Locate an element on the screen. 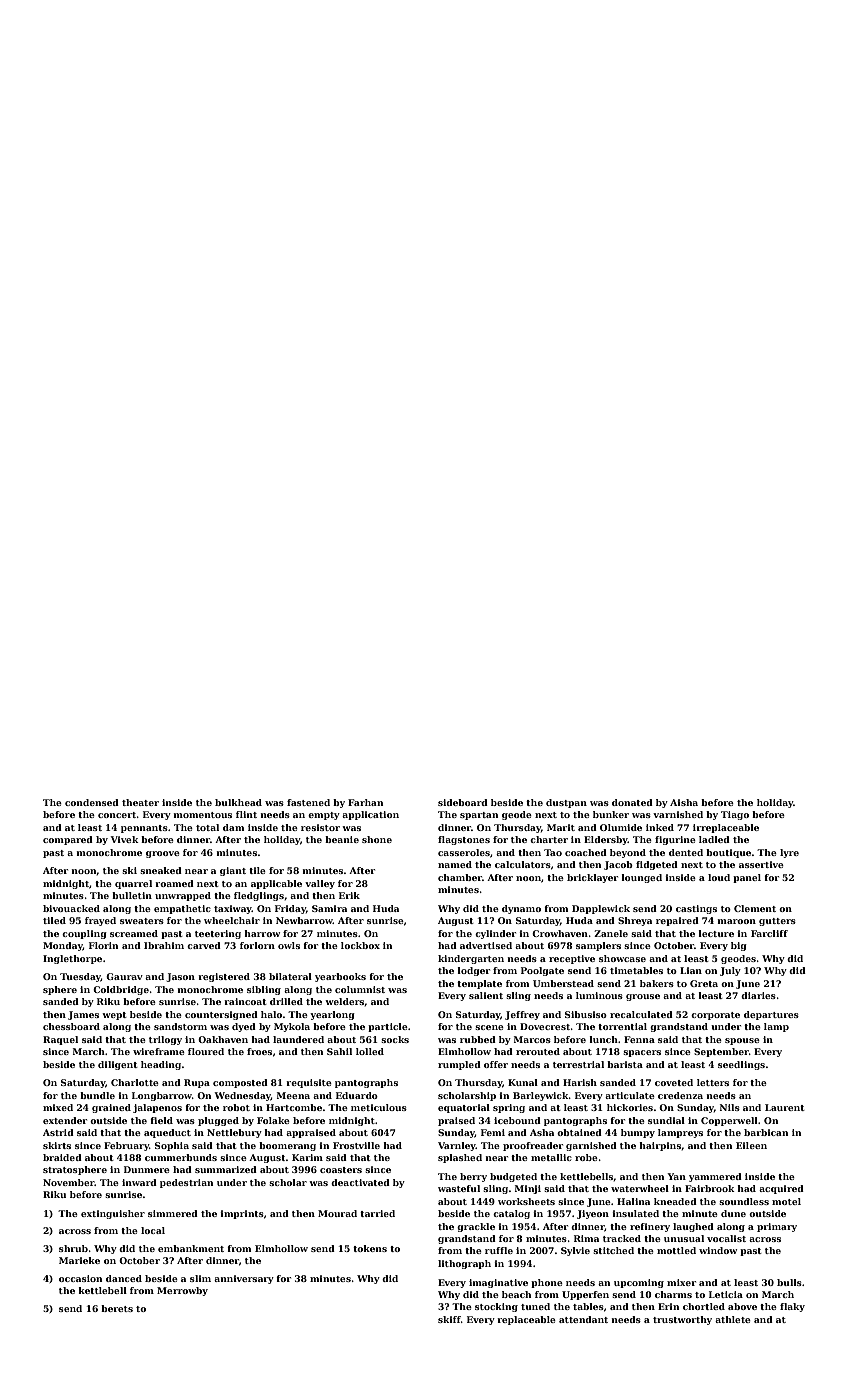 The height and width of the screenshot is (1400, 849). total is located at coordinates (207, 827).
